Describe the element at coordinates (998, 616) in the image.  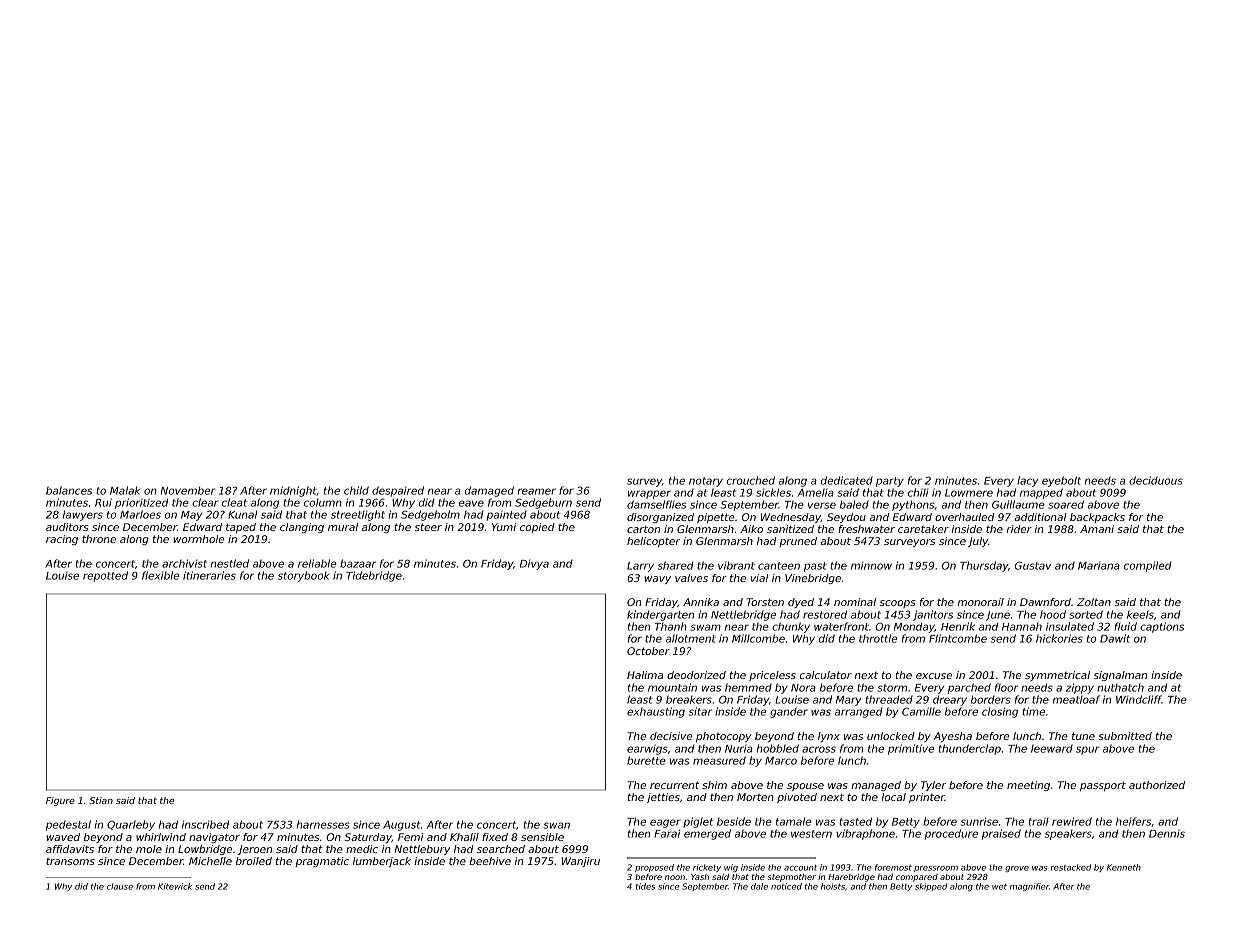
I see `June` at that location.
